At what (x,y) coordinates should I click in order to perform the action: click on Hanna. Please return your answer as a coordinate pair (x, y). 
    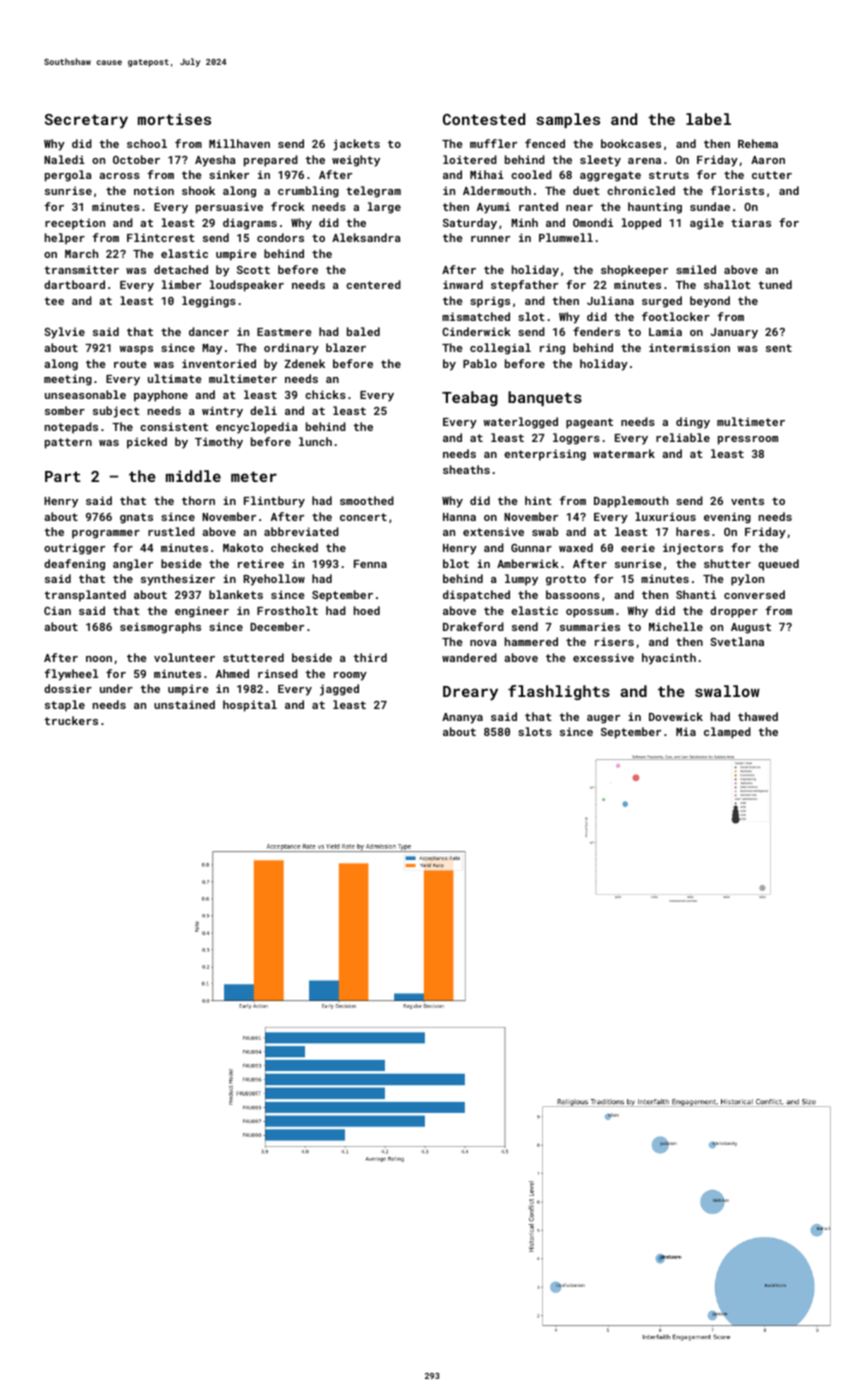
    Looking at the image, I should click on (459, 517).
